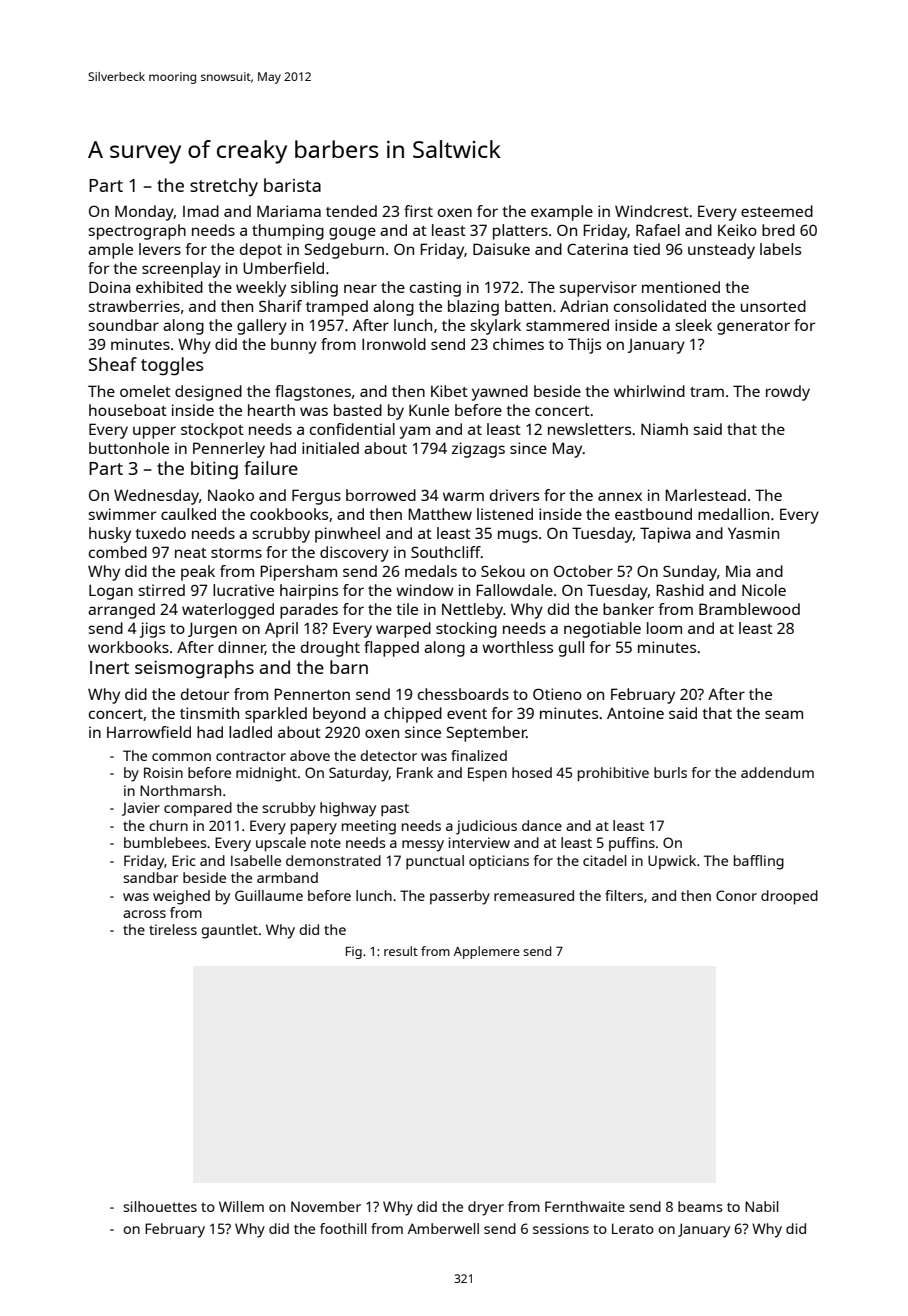 The width and height of the screenshot is (908, 1316). What do you see at coordinates (652, 211) in the screenshot?
I see `Windcrest` at bounding box center [652, 211].
